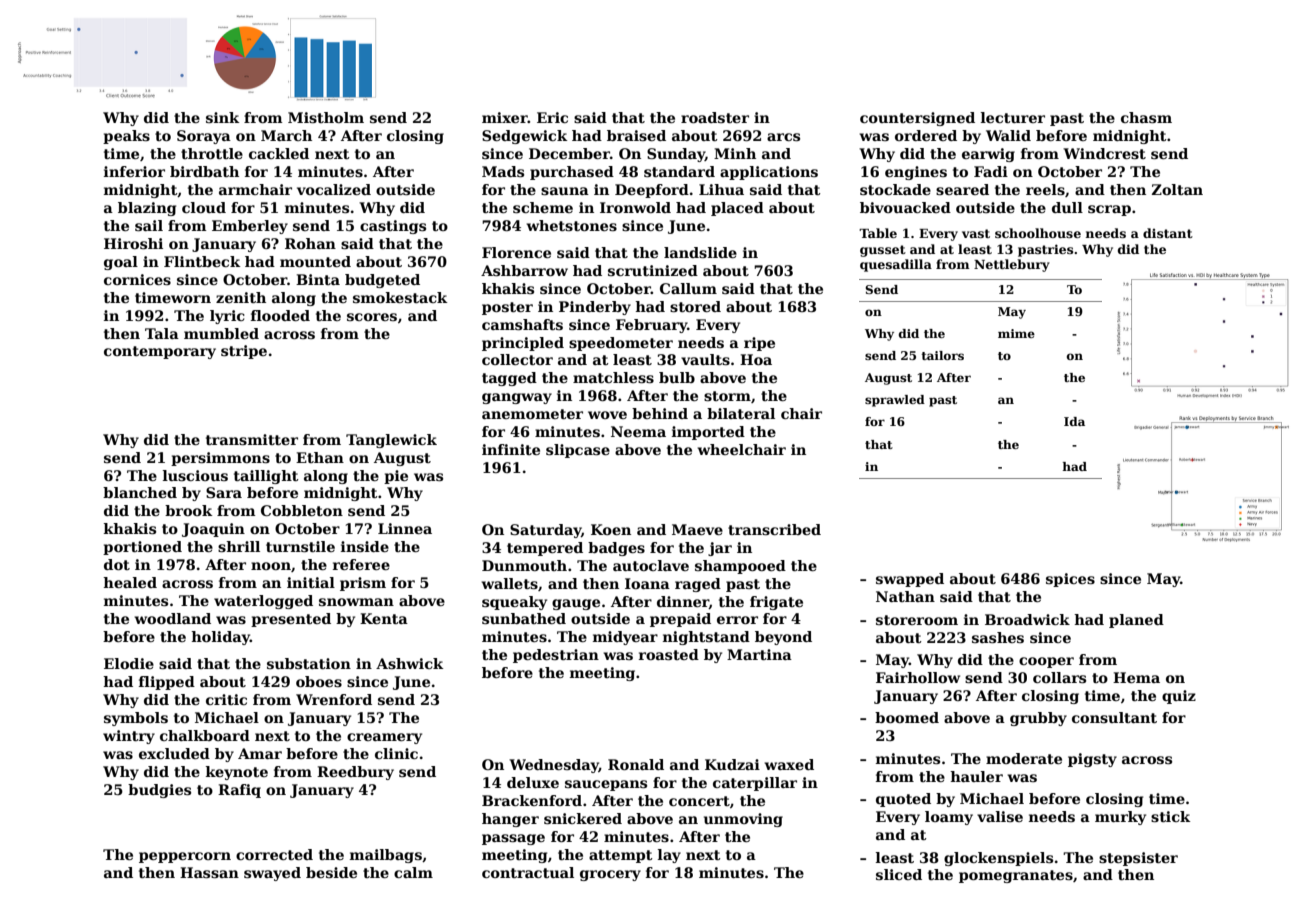  Describe the element at coordinates (505, 117) in the screenshot. I see `mixer` at that location.
